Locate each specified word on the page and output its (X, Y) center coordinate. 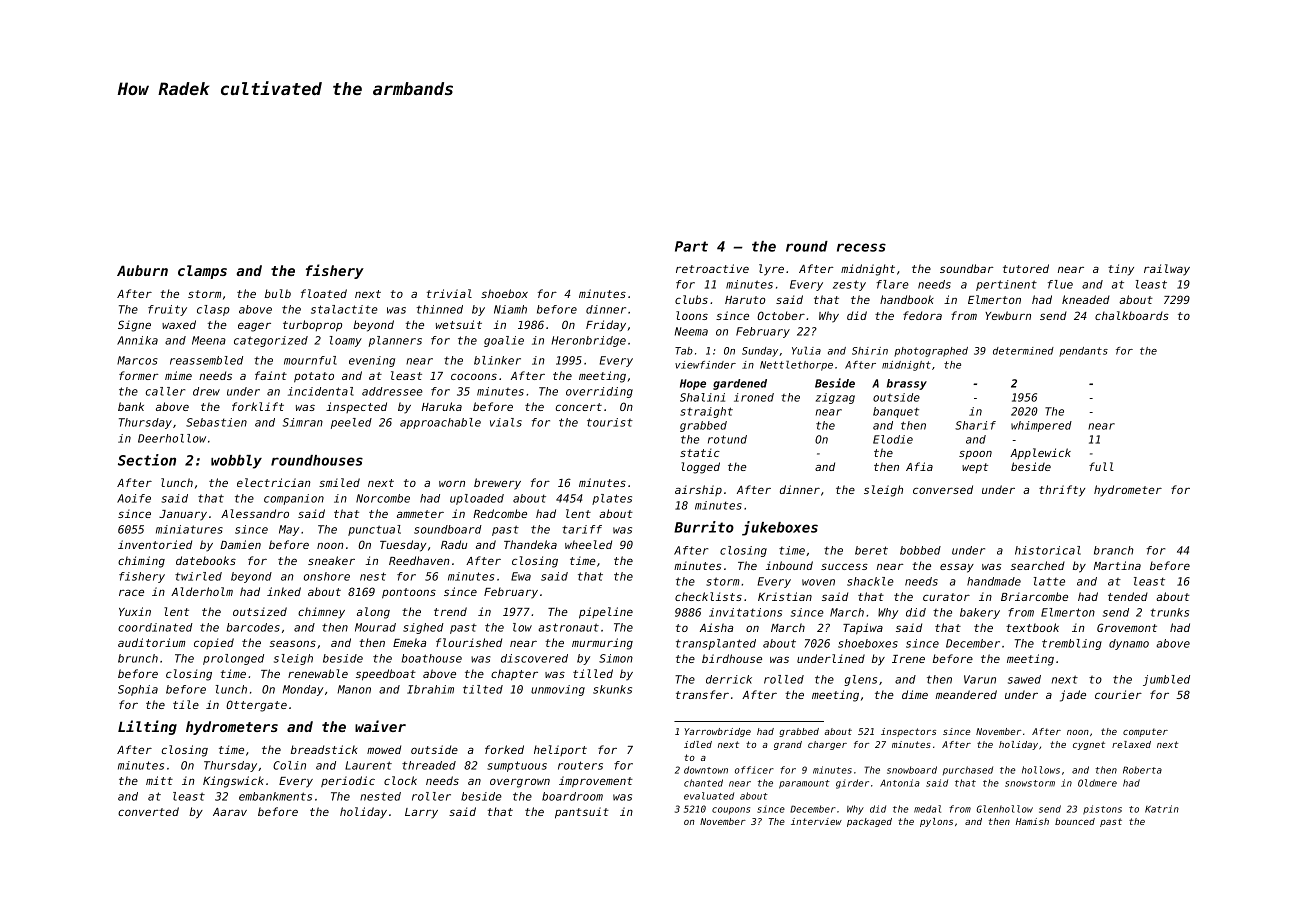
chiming (141, 562)
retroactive (712, 268)
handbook (907, 299)
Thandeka (530, 544)
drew (206, 391)
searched (1038, 565)
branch (1113, 550)
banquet (896, 412)
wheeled (588, 544)
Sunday (760, 352)
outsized (260, 611)
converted (148, 811)
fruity (167, 310)
